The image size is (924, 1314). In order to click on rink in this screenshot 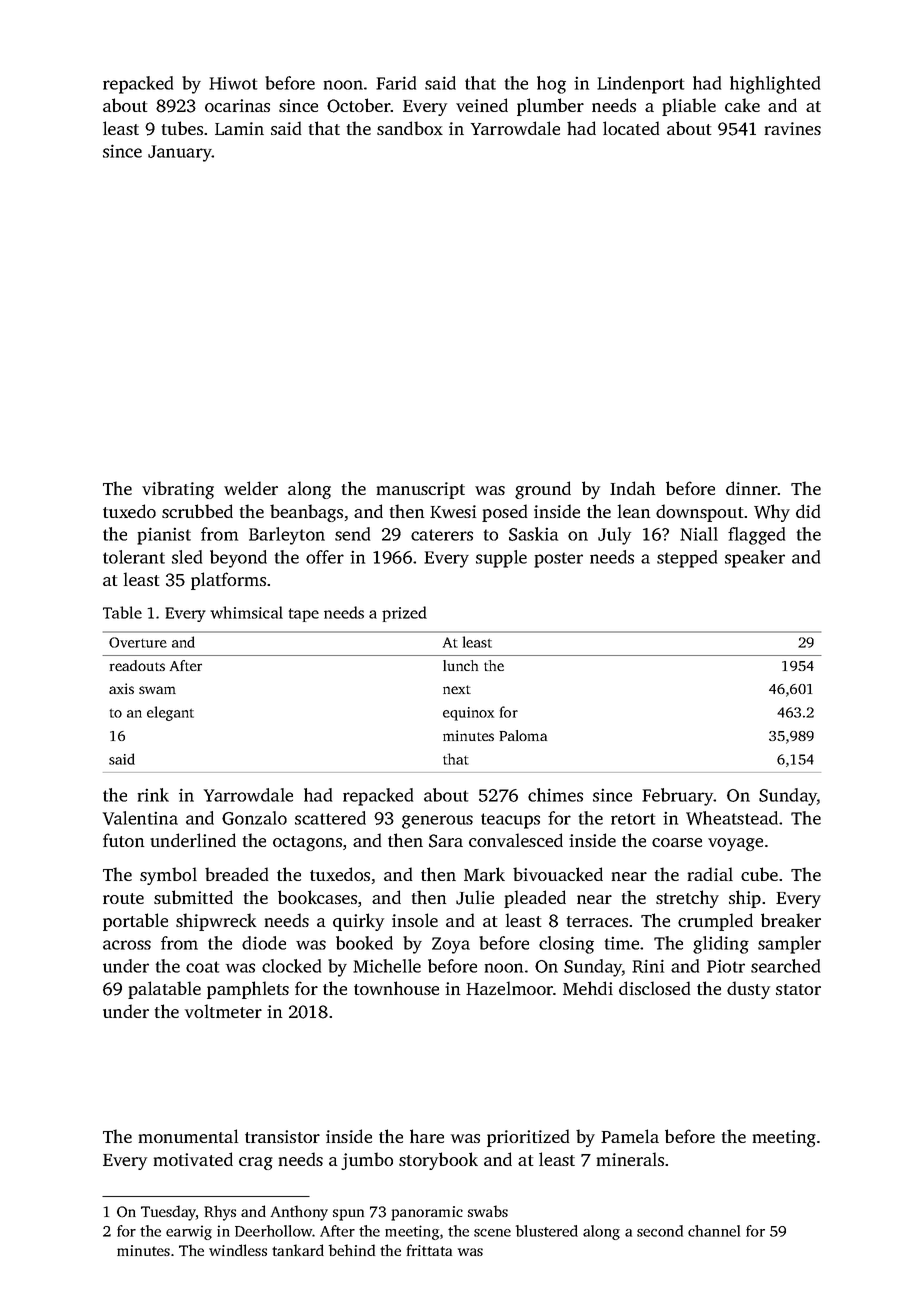, I will do `click(153, 795)`.
